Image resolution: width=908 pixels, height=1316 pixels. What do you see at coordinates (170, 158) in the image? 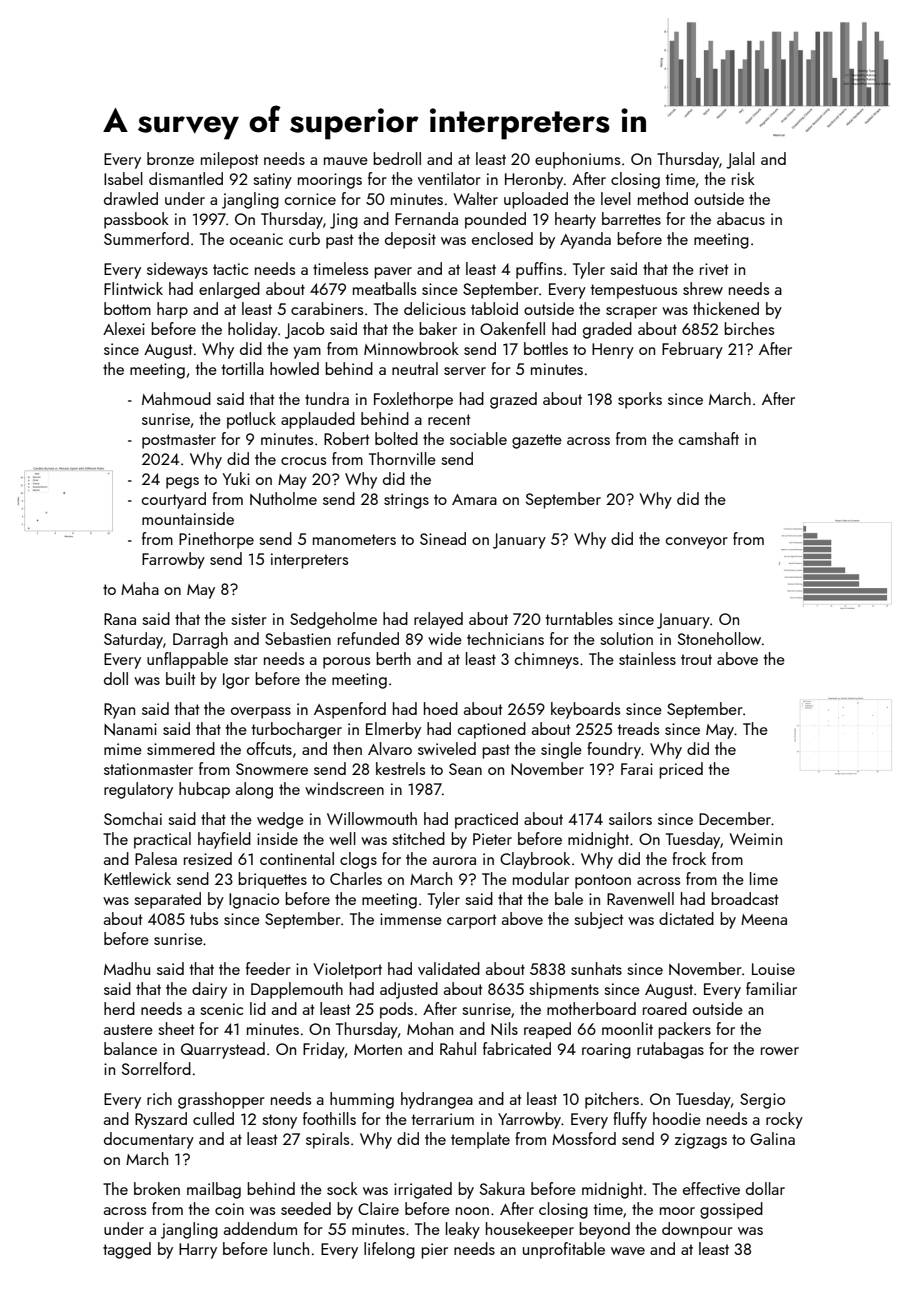
I see `bronze` at bounding box center [170, 158].
